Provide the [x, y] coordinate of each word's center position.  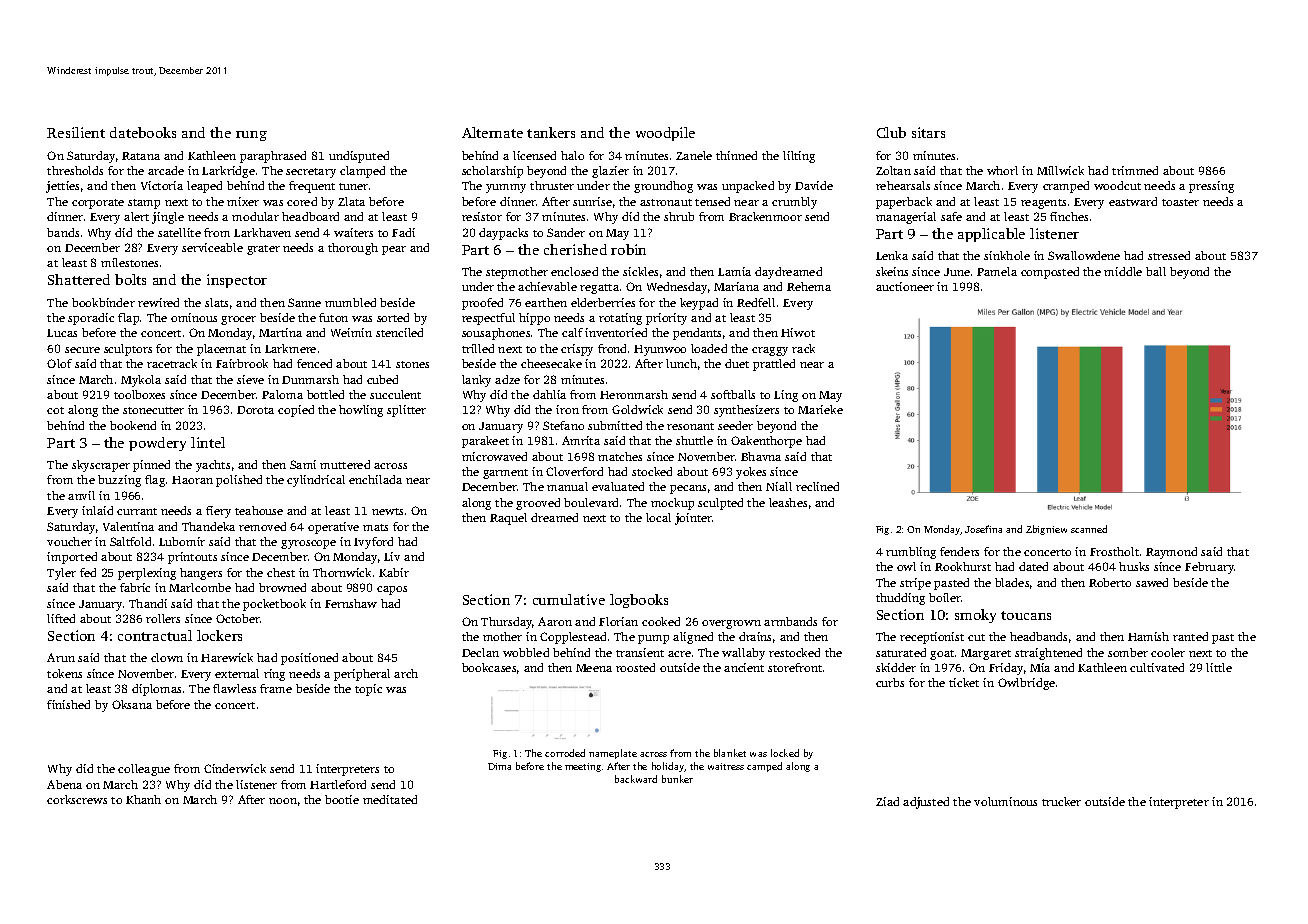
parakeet [485, 442]
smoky [975, 616]
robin [628, 249]
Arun [61, 657]
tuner [353, 186]
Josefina [983, 529]
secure [82, 350]
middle [1123, 271]
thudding [900, 599]
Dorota [255, 410]
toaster [1180, 202]
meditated [390, 799]
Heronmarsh [634, 394]
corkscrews [77, 799]
